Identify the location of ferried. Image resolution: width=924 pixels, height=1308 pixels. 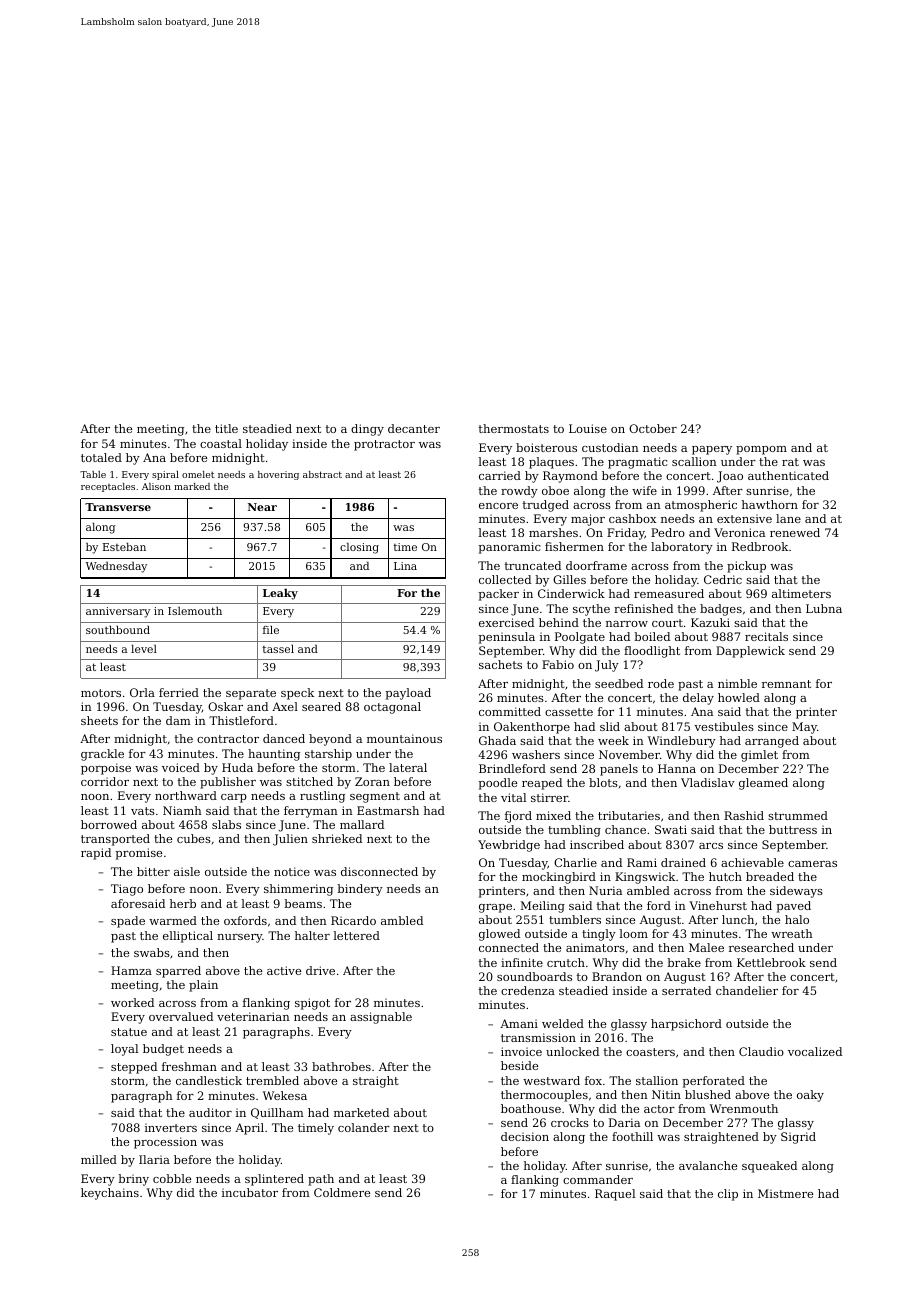
(179, 692).
